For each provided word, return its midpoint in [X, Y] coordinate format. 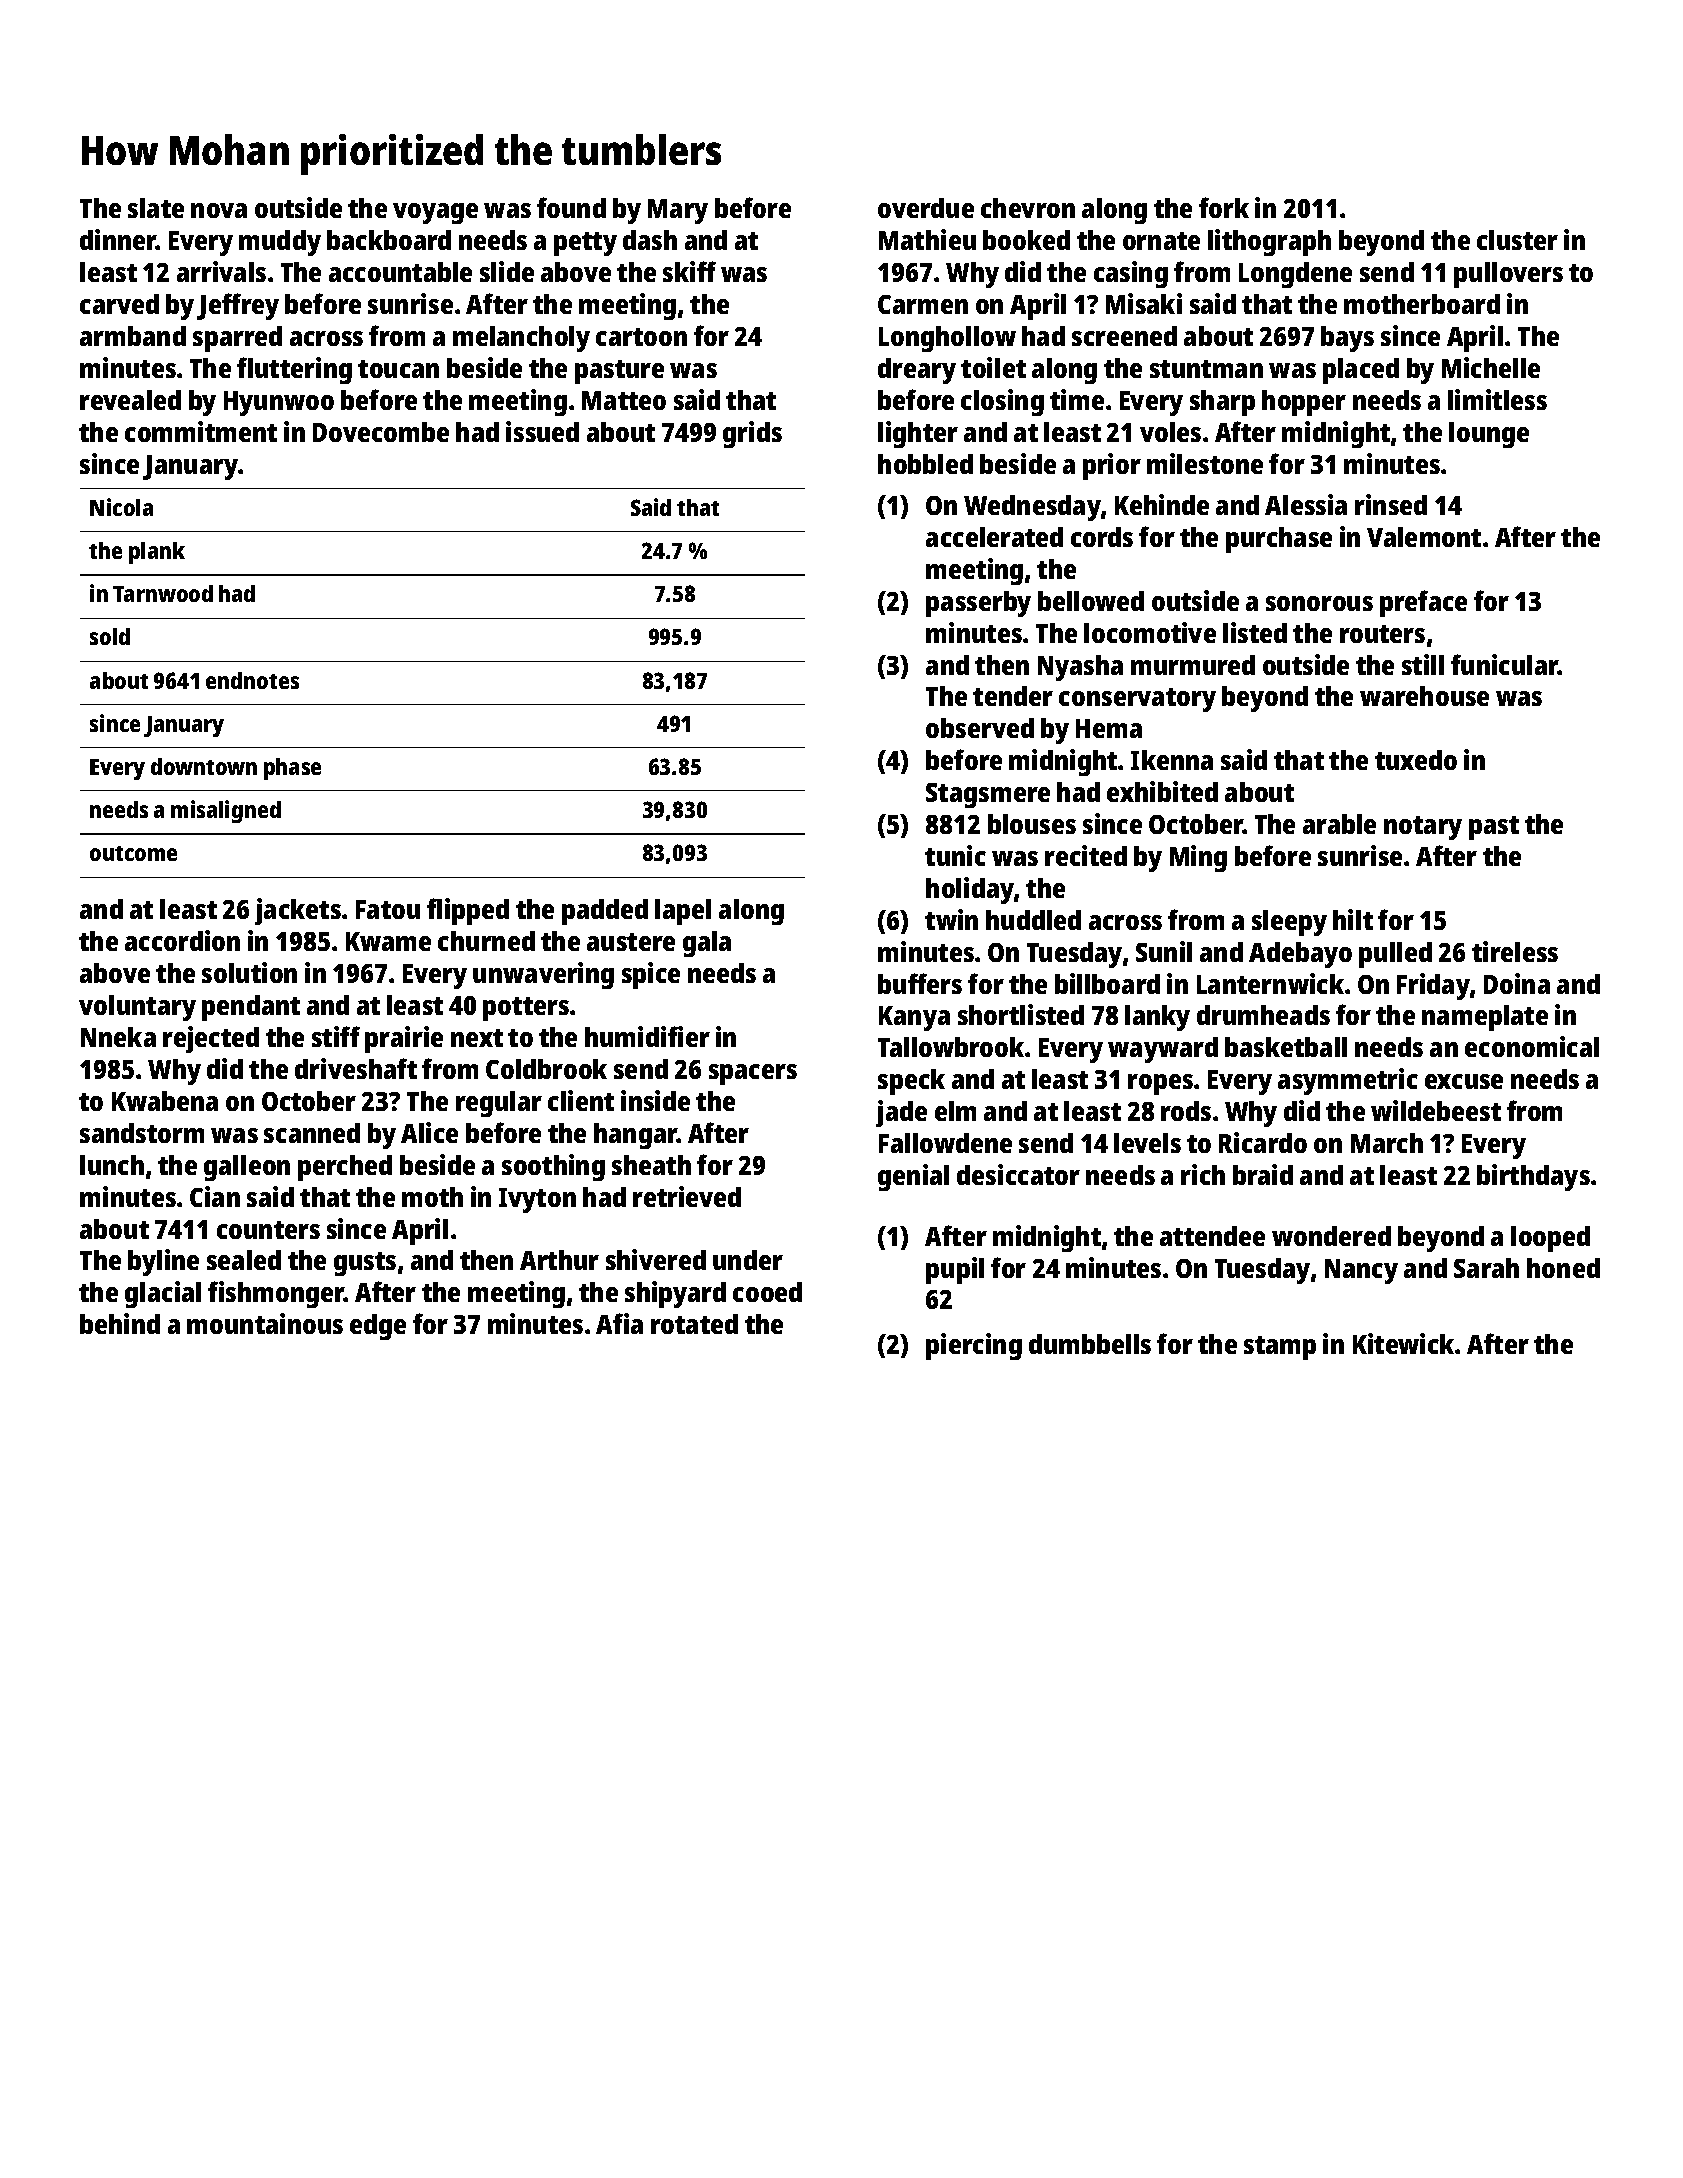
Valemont [1424, 537]
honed [1563, 1268]
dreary [917, 371]
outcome [133, 853]
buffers [920, 983]
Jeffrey [238, 306]
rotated [694, 1324]
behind [120, 1323]
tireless [1515, 951]
